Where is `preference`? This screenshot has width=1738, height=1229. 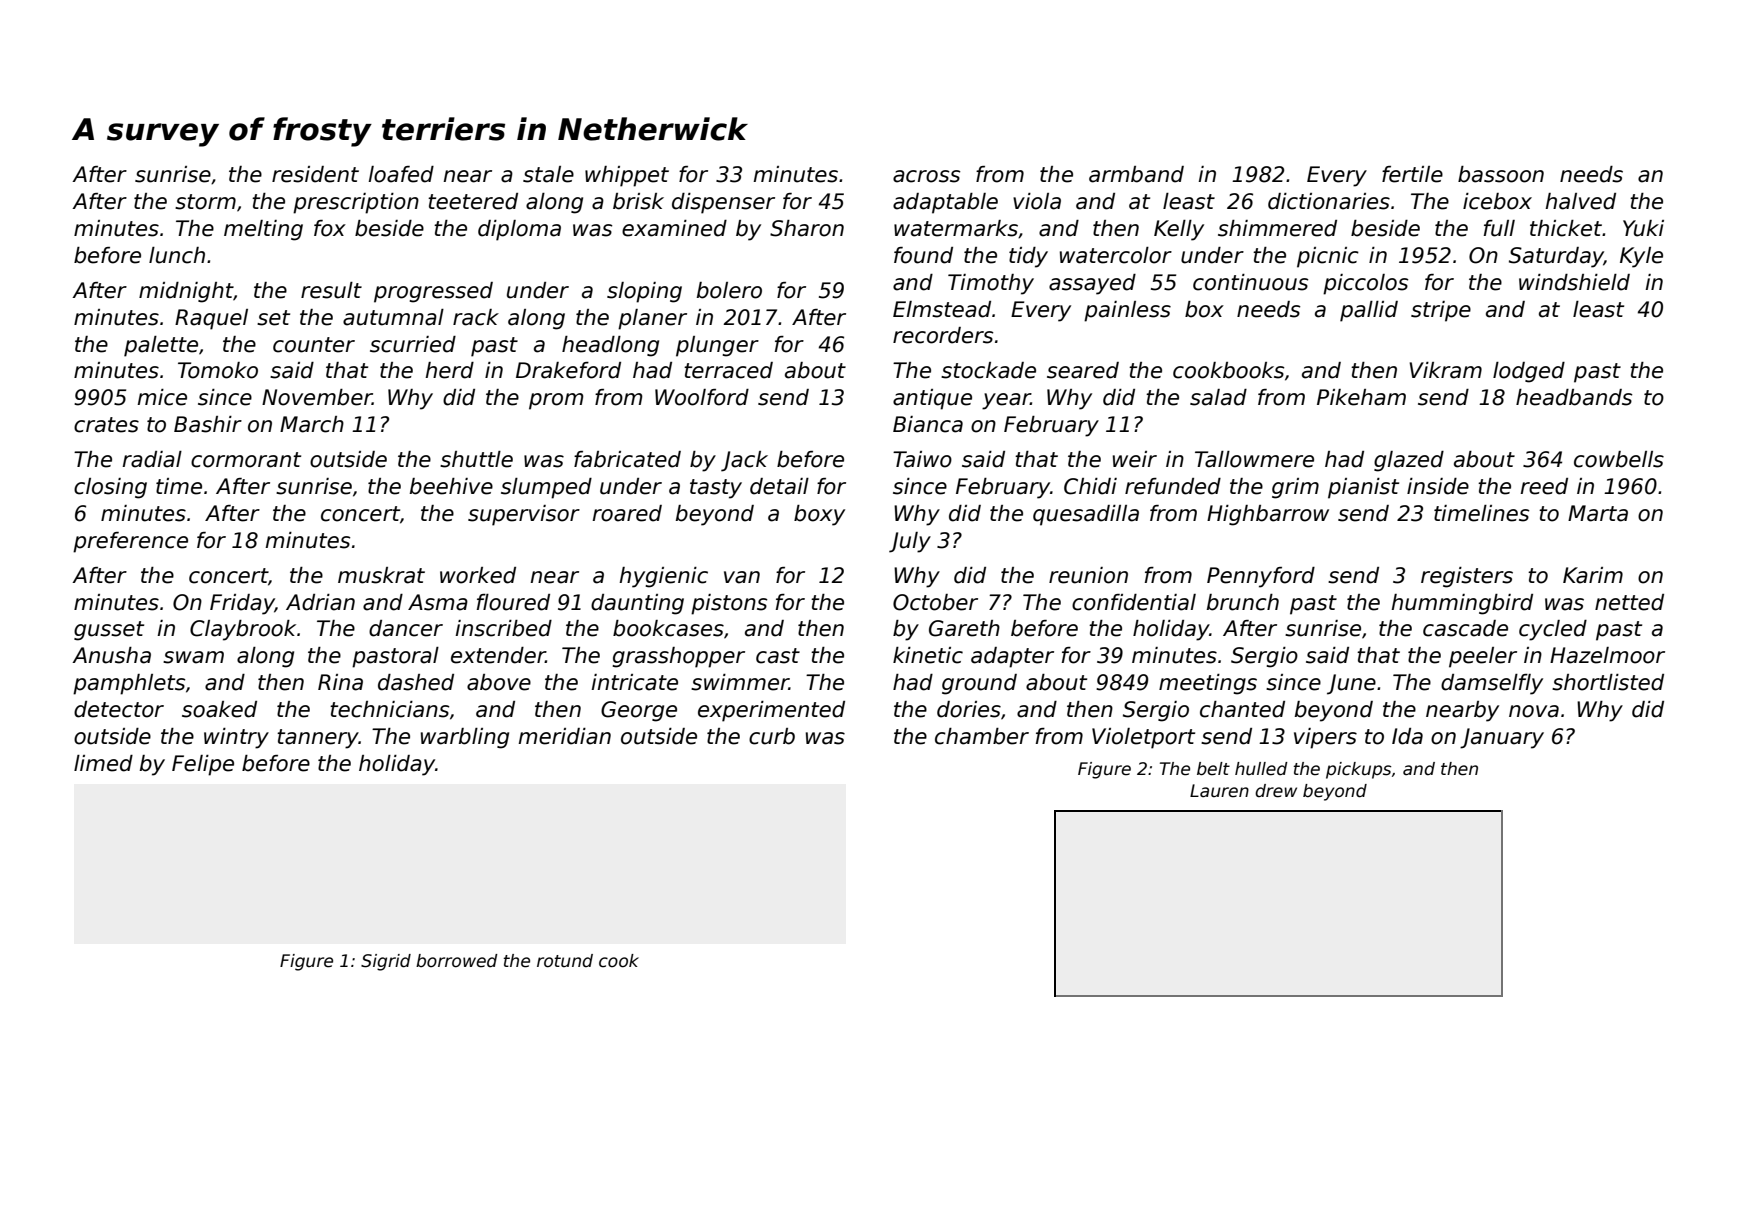 preference is located at coordinates (130, 542).
